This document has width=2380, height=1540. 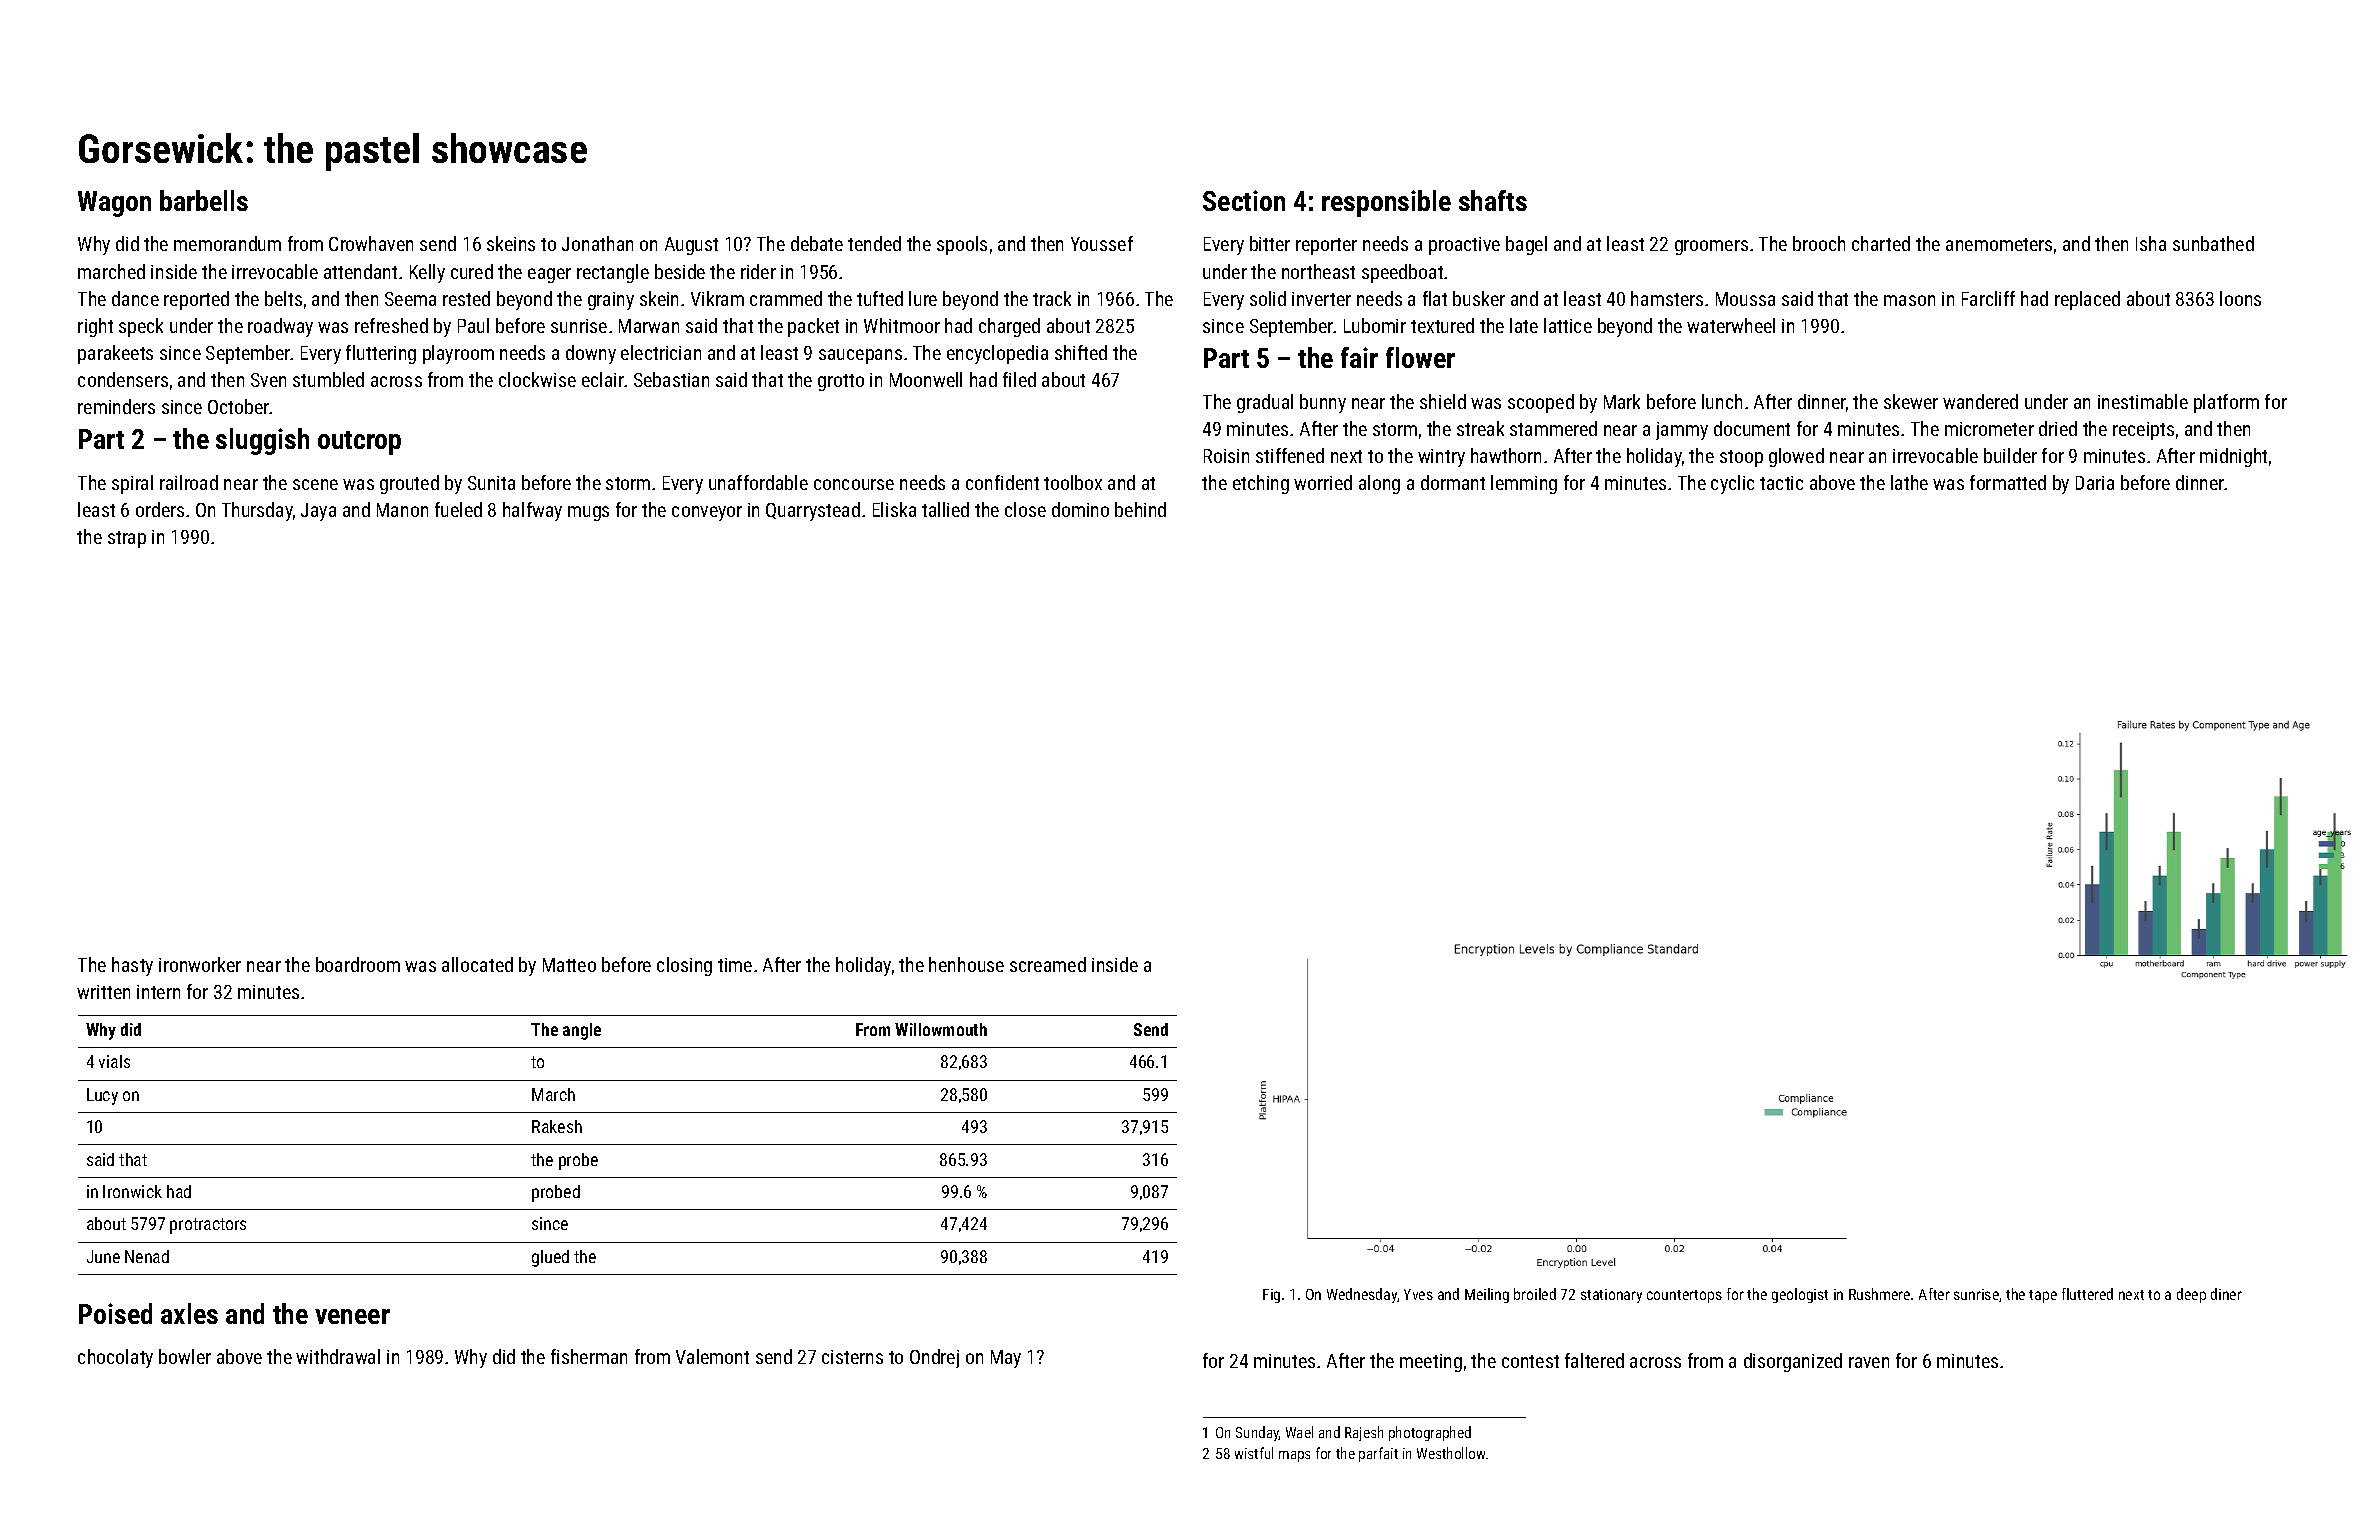 What do you see at coordinates (2226, 1294) in the document?
I see `diner` at bounding box center [2226, 1294].
